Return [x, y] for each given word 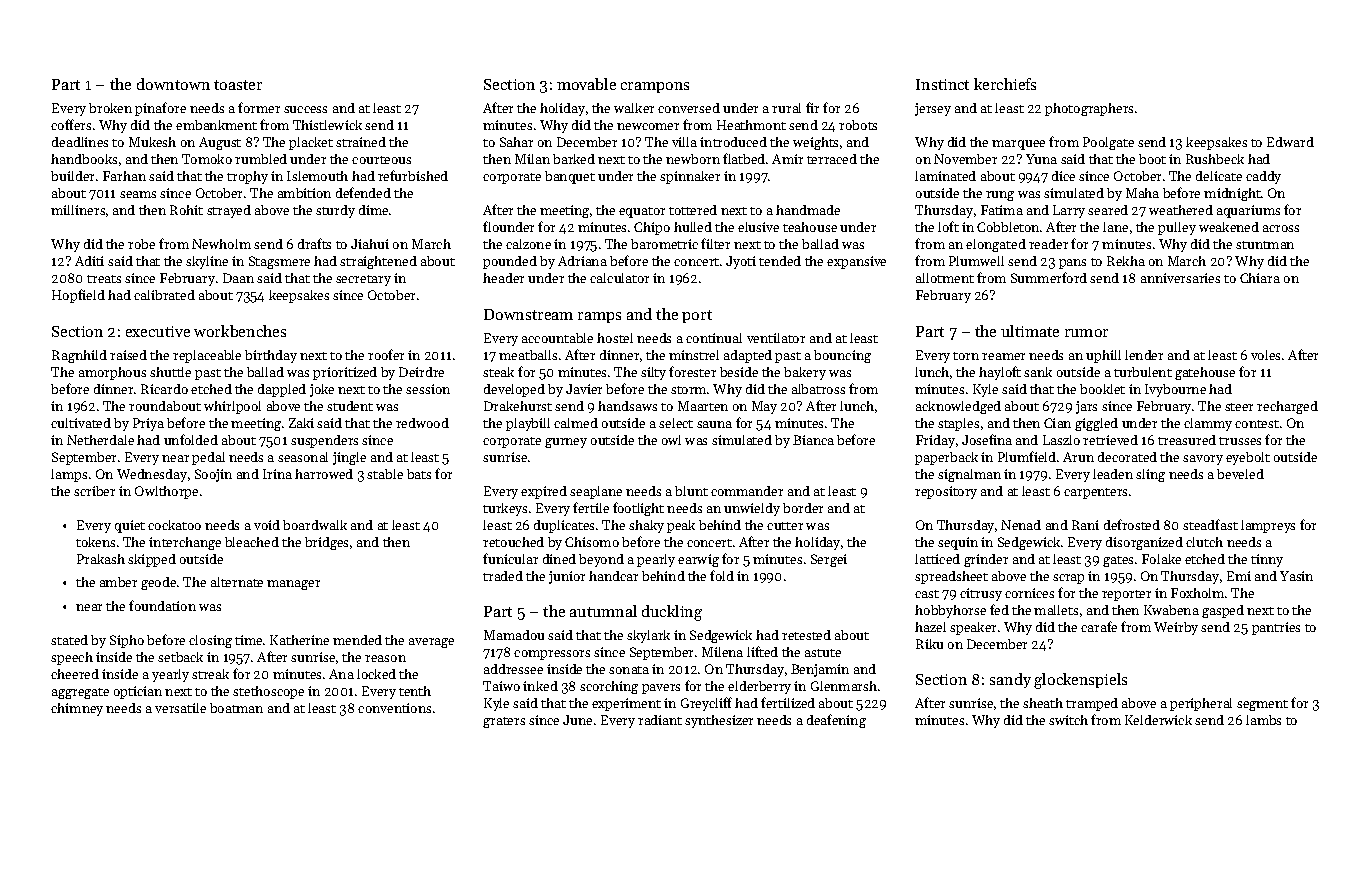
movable [586, 84]
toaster [238, 85]
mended [357, 640]
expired [544, 492]
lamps [69, 475]
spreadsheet [951, 577]
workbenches [240, 331]
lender [1144, 355]
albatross [818, 389]
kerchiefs [1005, 84]
